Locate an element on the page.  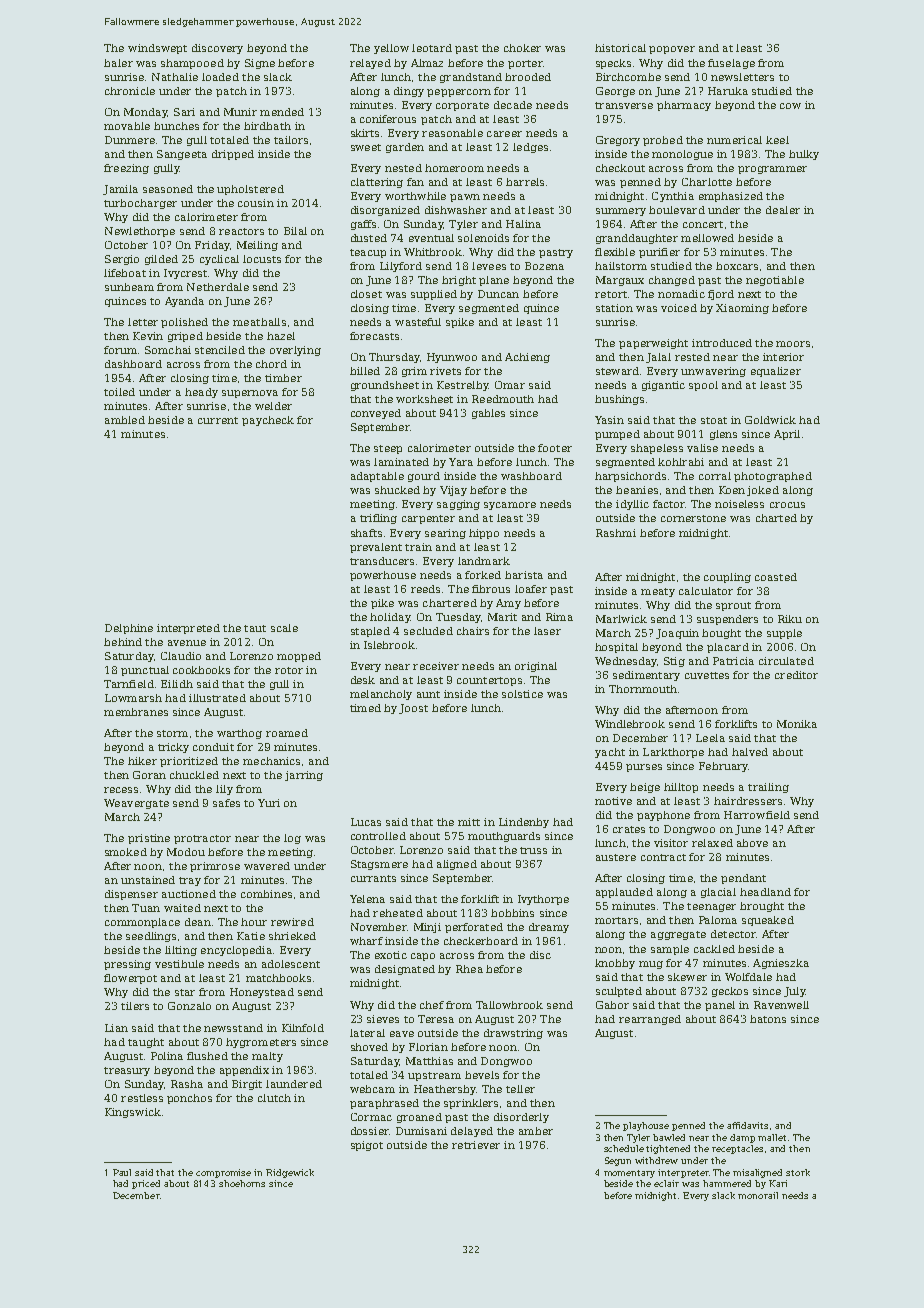
shoehorns is located at coordinates (242, 1183).
